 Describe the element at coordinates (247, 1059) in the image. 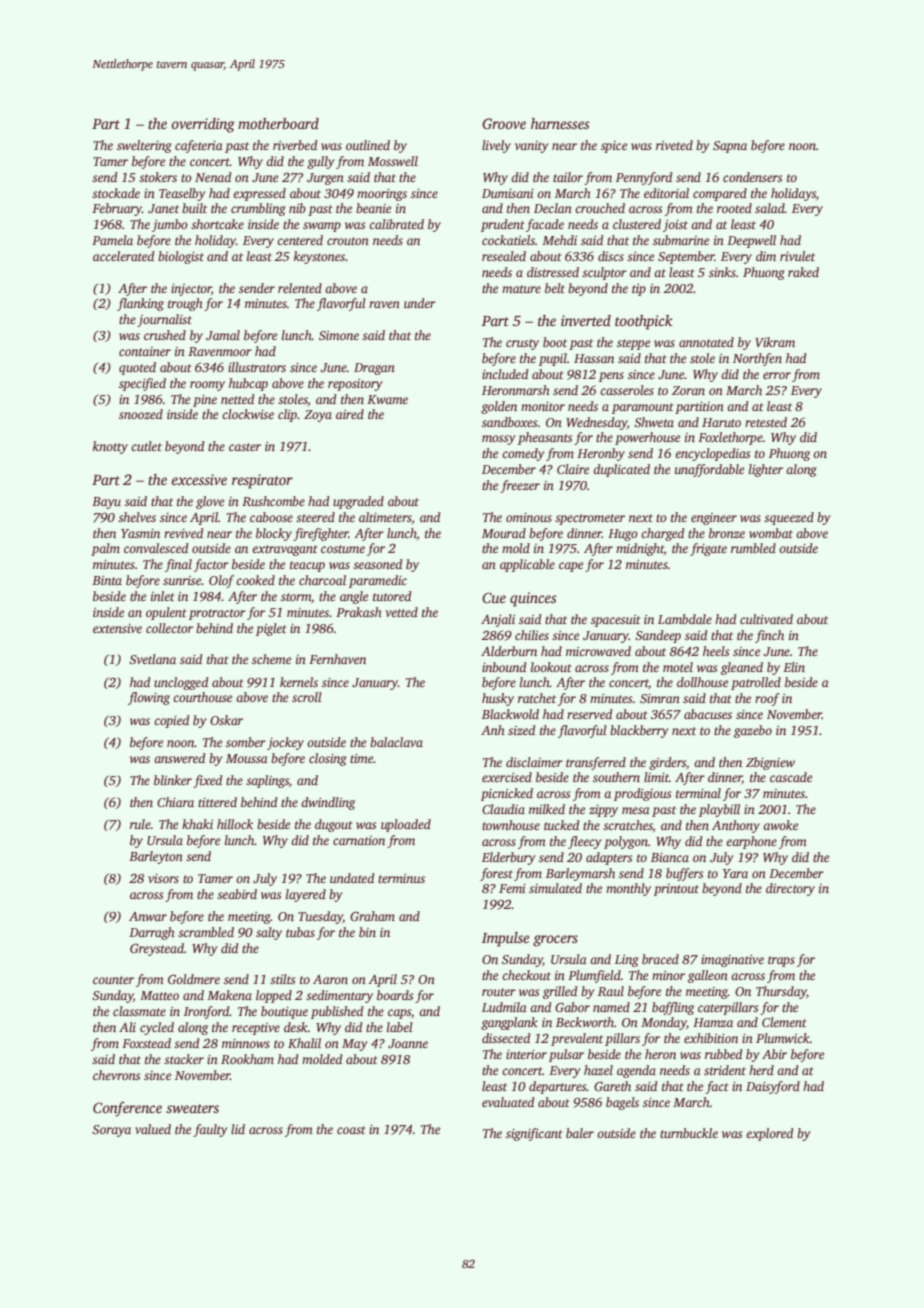

I see `Rookham` at that location.
